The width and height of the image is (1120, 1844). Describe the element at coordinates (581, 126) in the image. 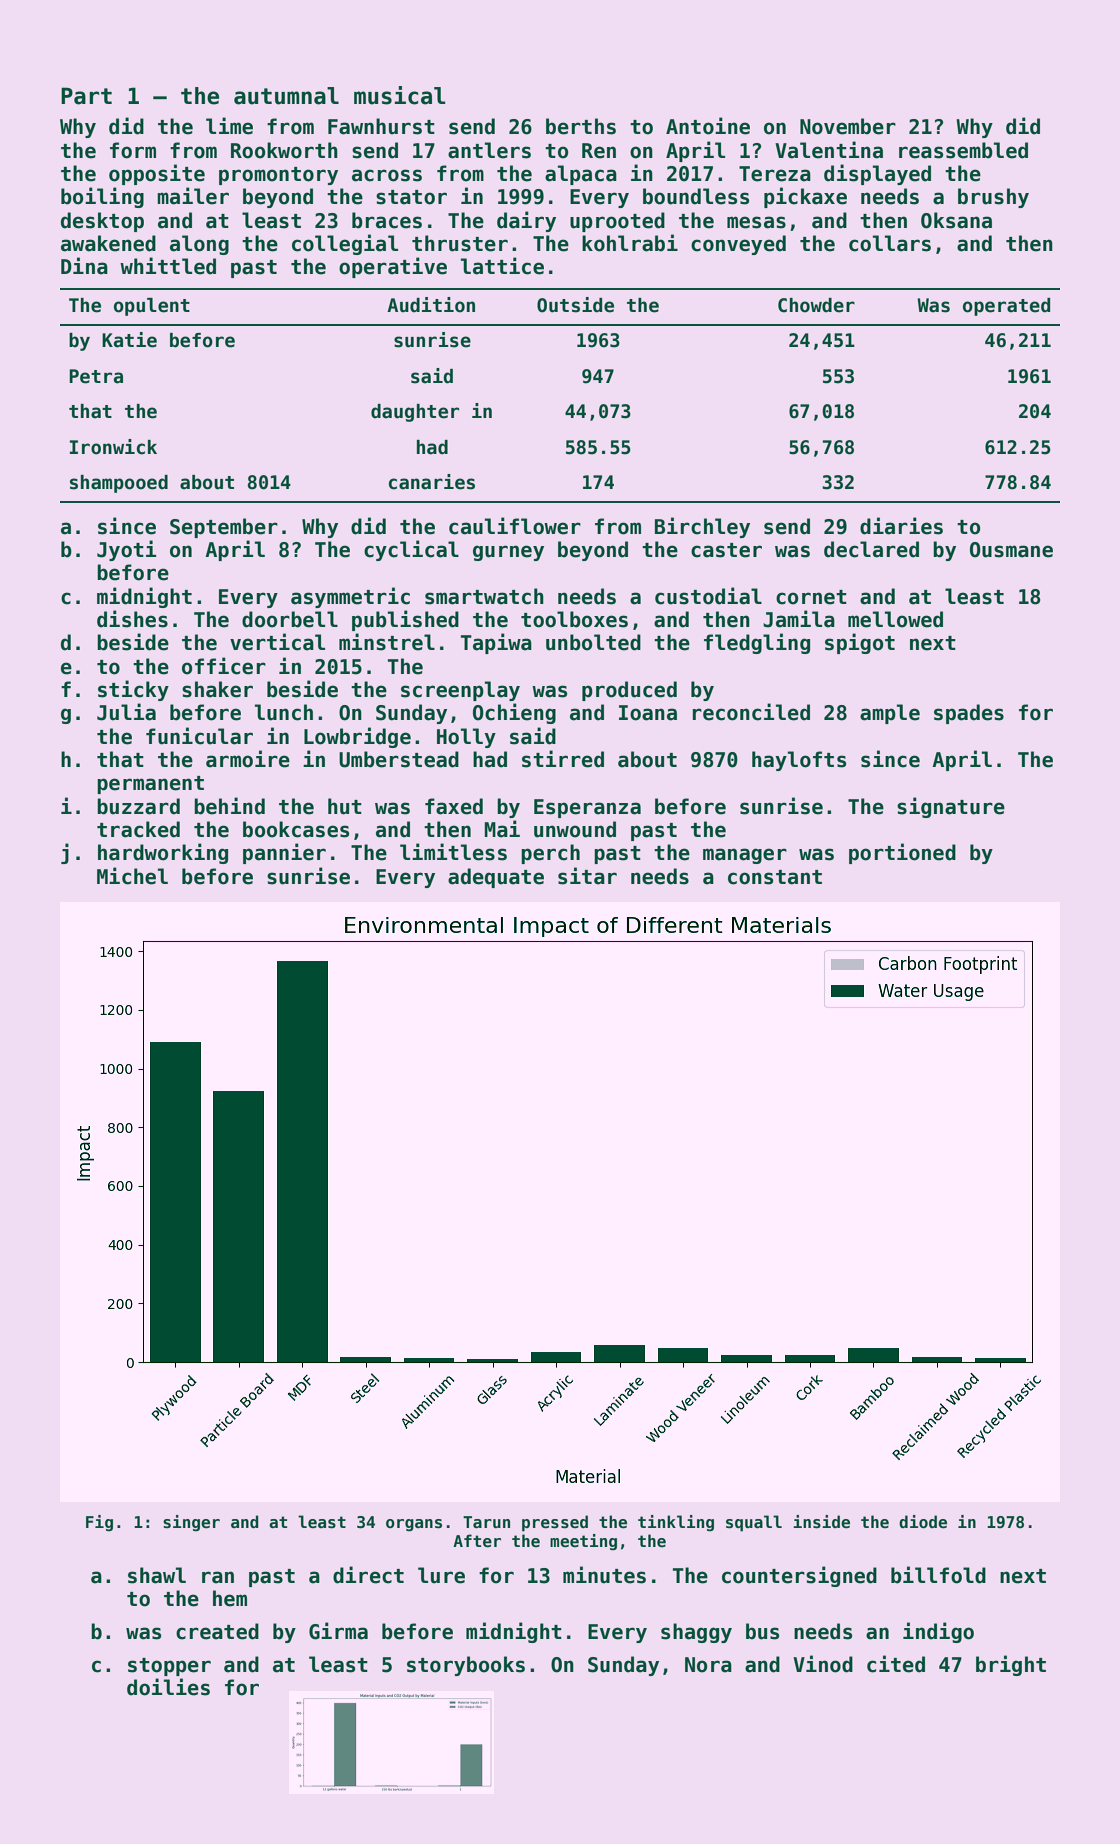

I see `berths` at that location.
